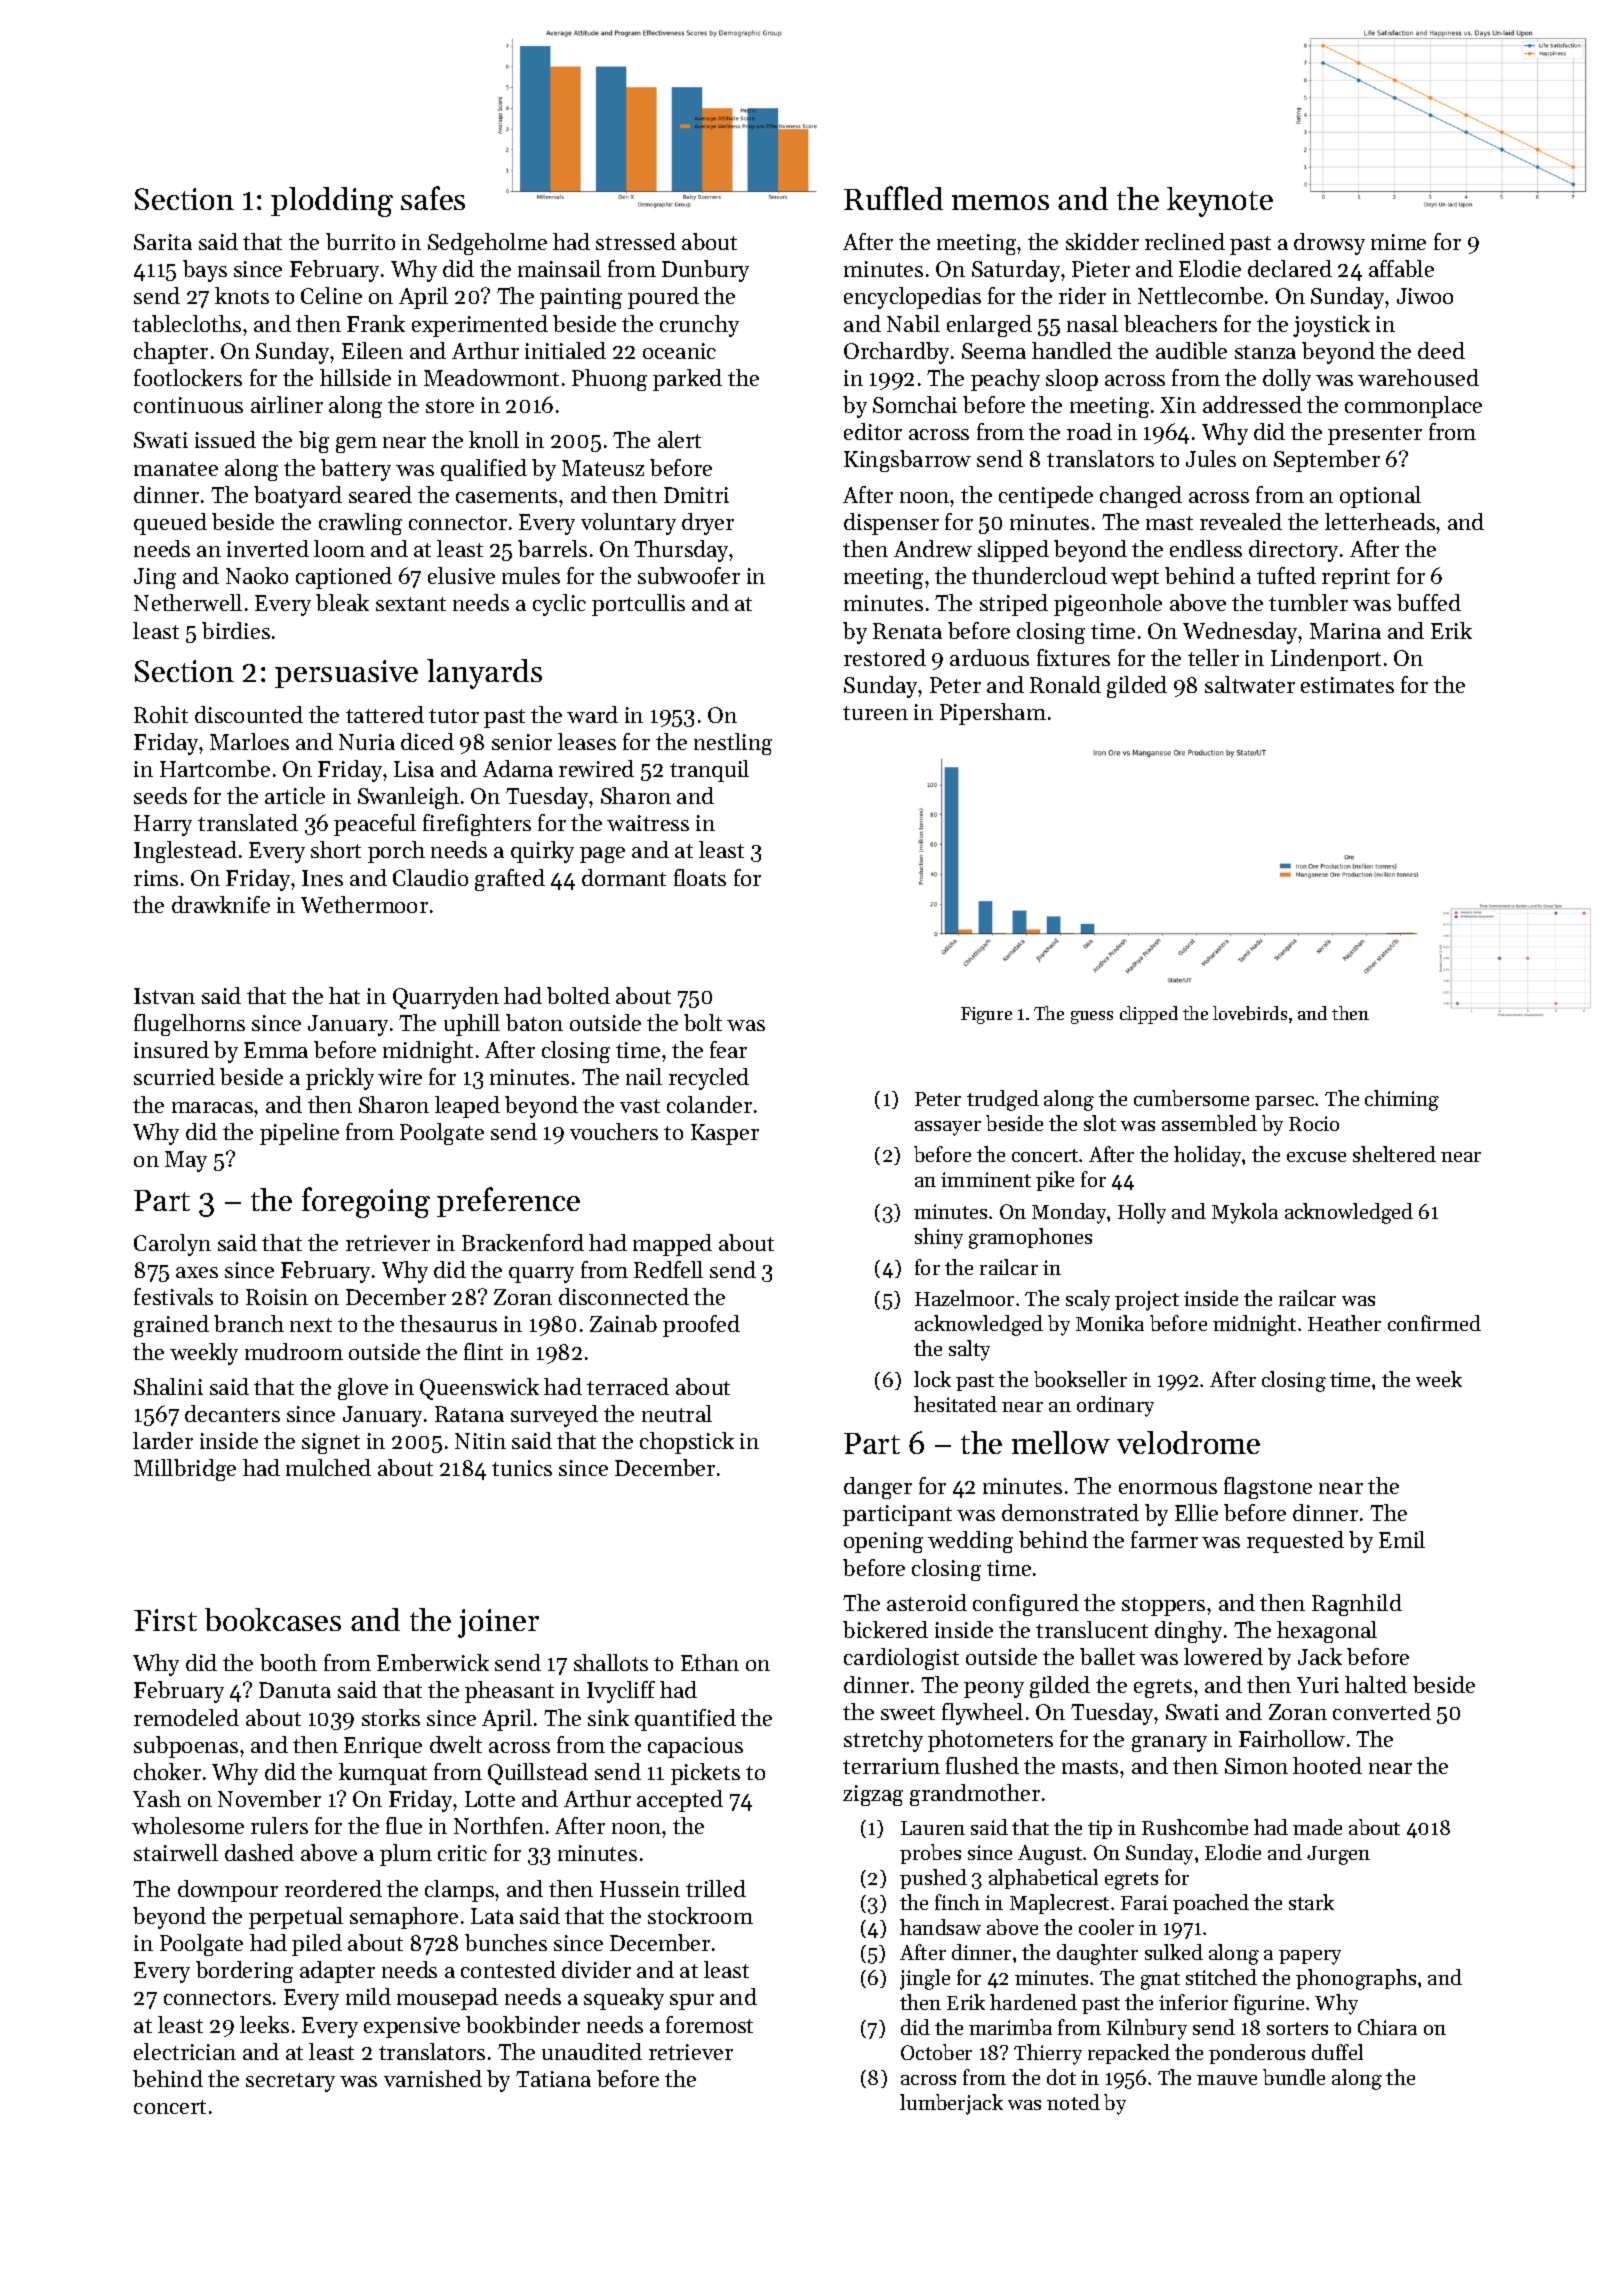 Image resolution: width=1620 pixels, height=2292 pixels. What do you see at coordinates (1250, 1013) in the page?
I see `lovebirds` at bounding box center [1250, 1013].
